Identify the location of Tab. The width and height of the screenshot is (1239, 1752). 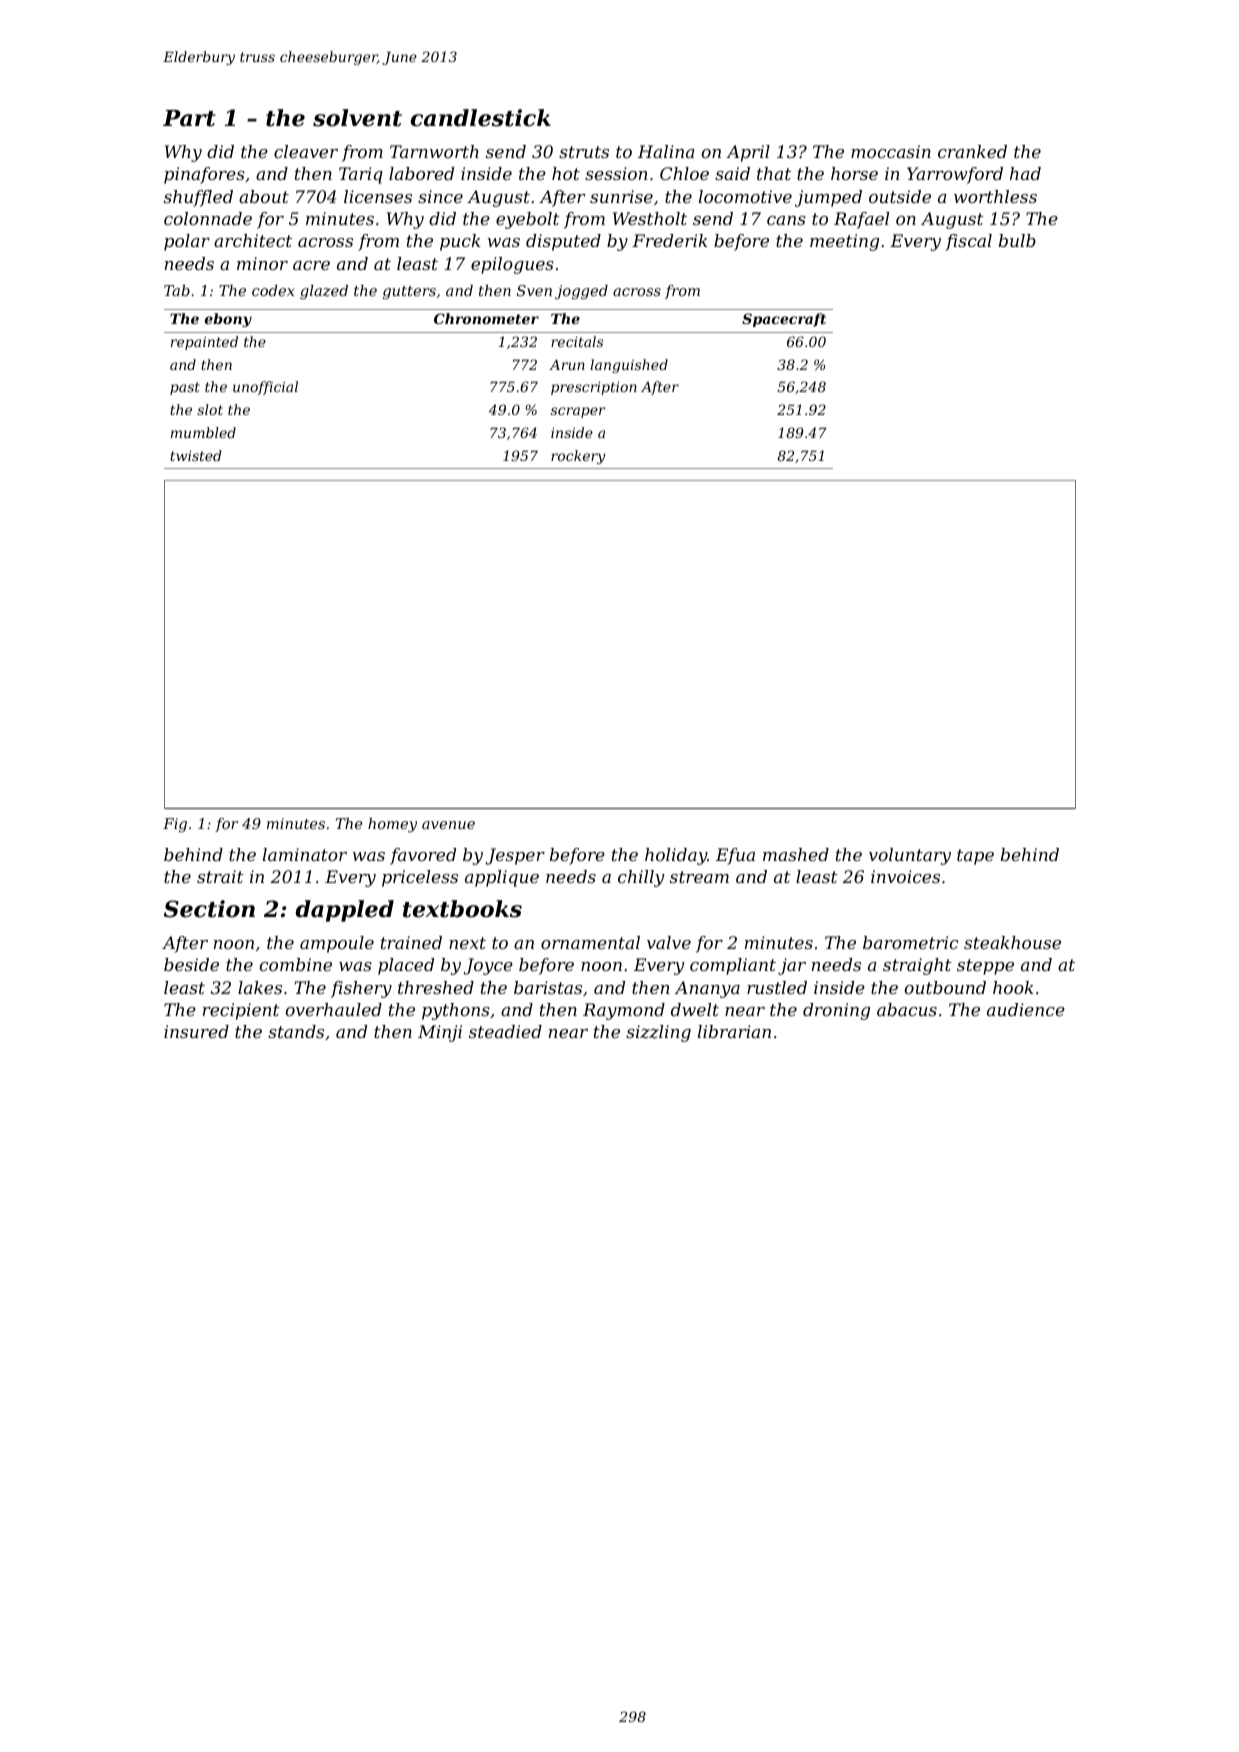
(177, 290).
